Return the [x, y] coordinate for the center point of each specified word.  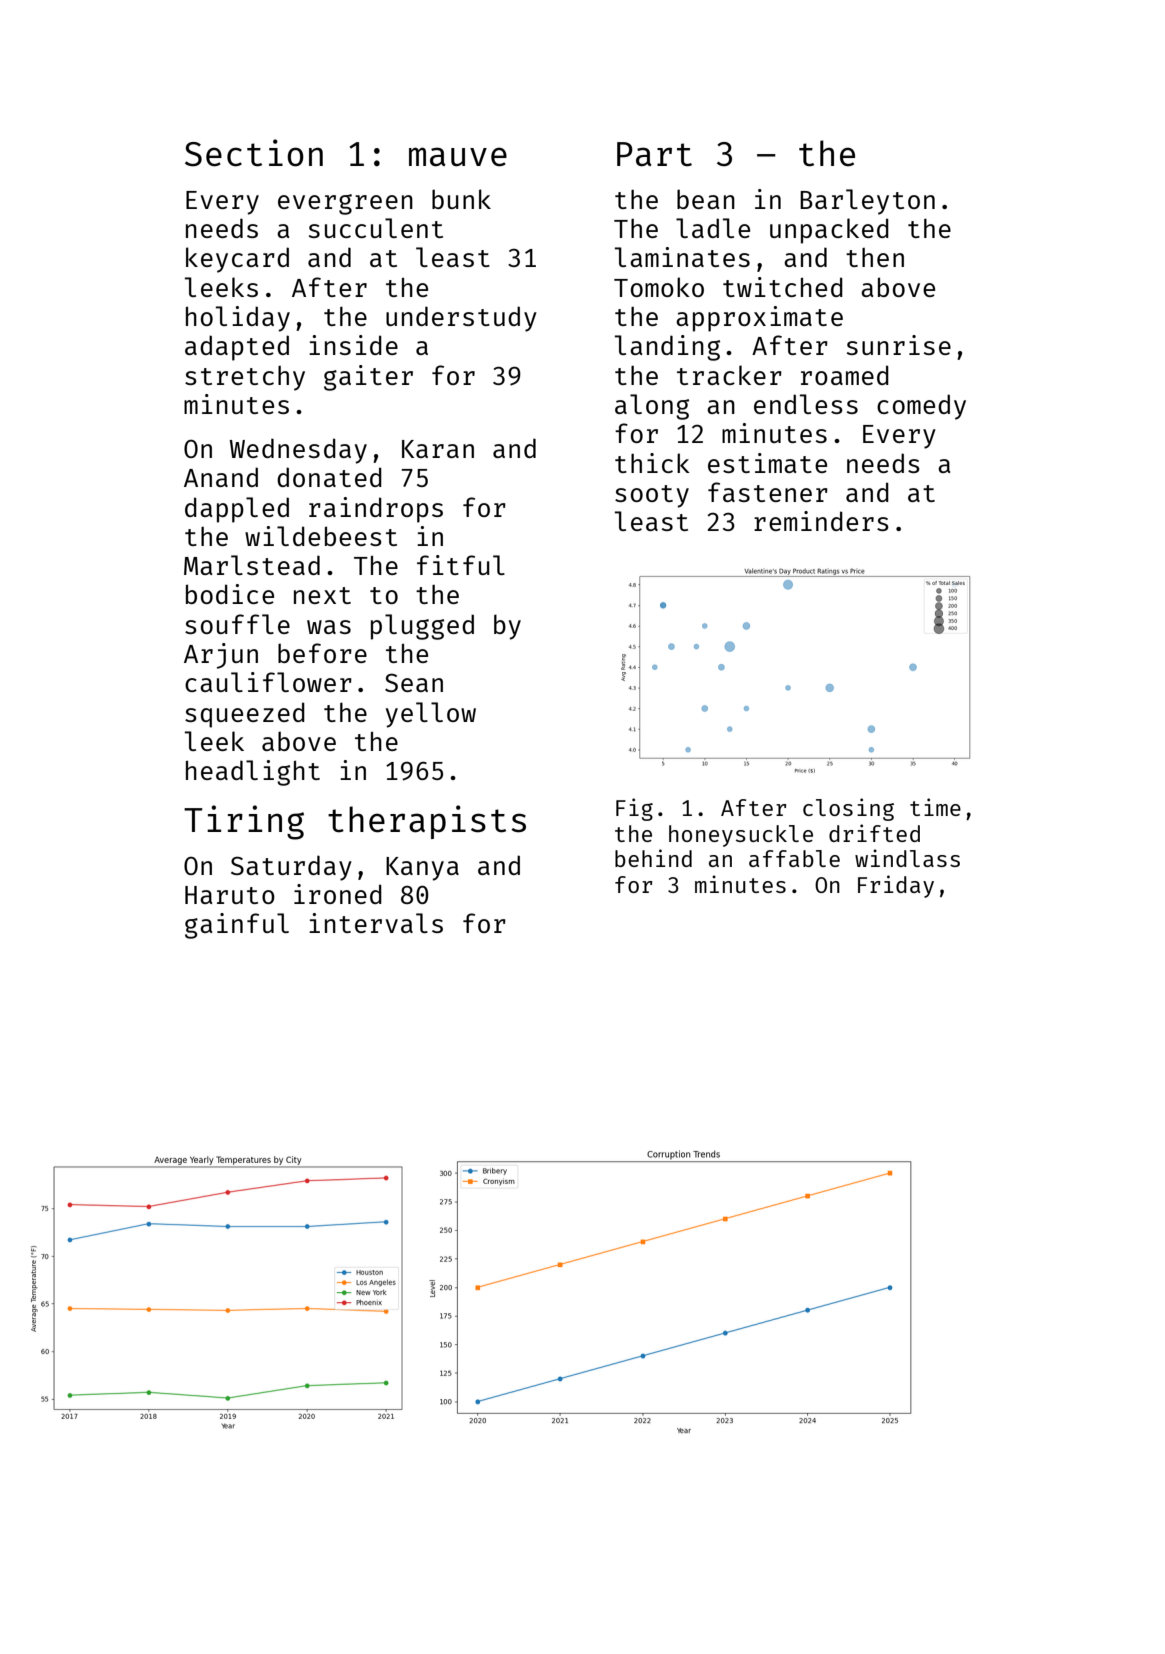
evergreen [345, 204]
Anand [221, 477]
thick [652, 463]
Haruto [230, 895]
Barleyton [867, 202]
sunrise [899, 345]
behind [653, 858]
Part [654, 154]
